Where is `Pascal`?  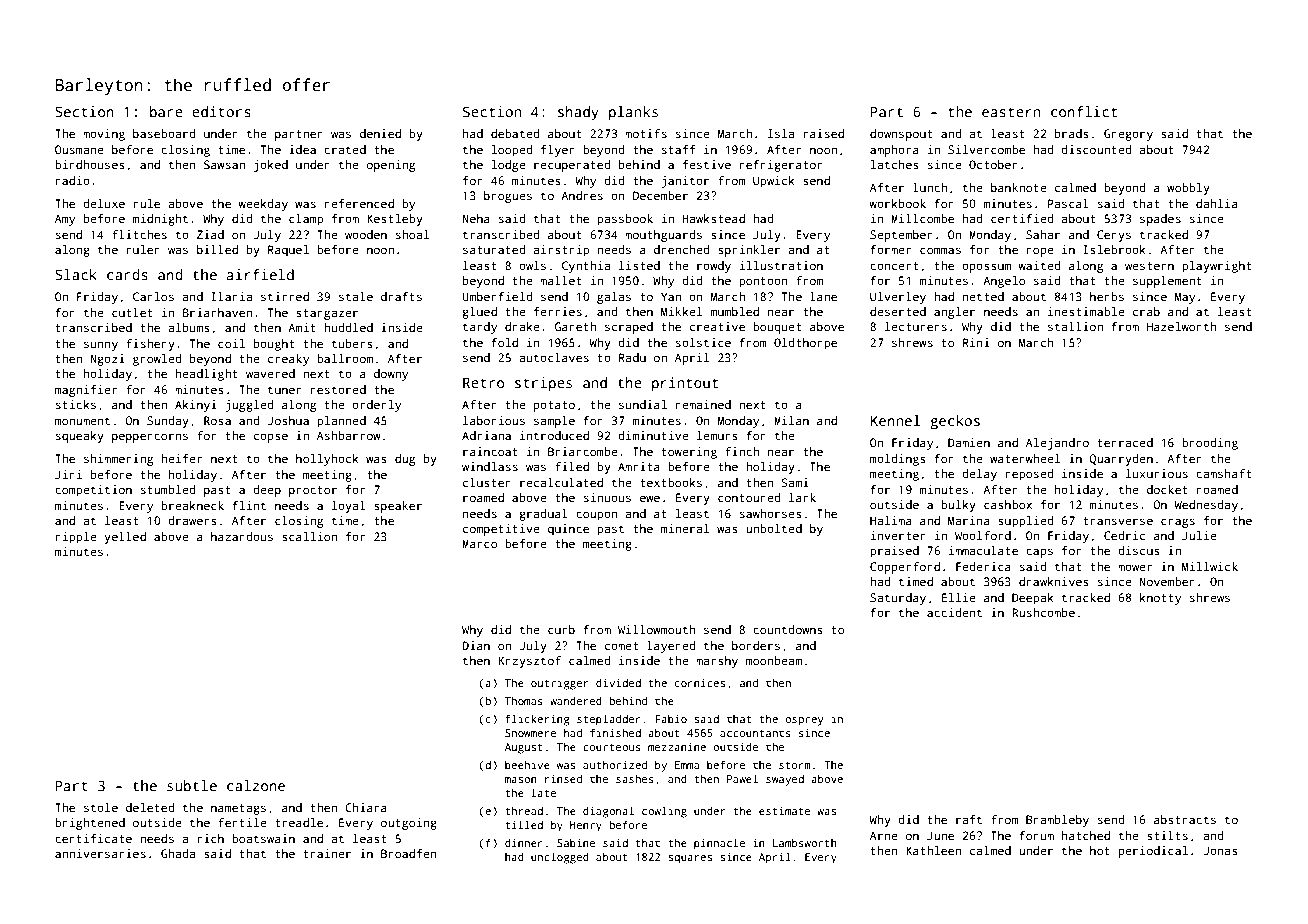 Pascal is located at coordinates (1068, 203).
